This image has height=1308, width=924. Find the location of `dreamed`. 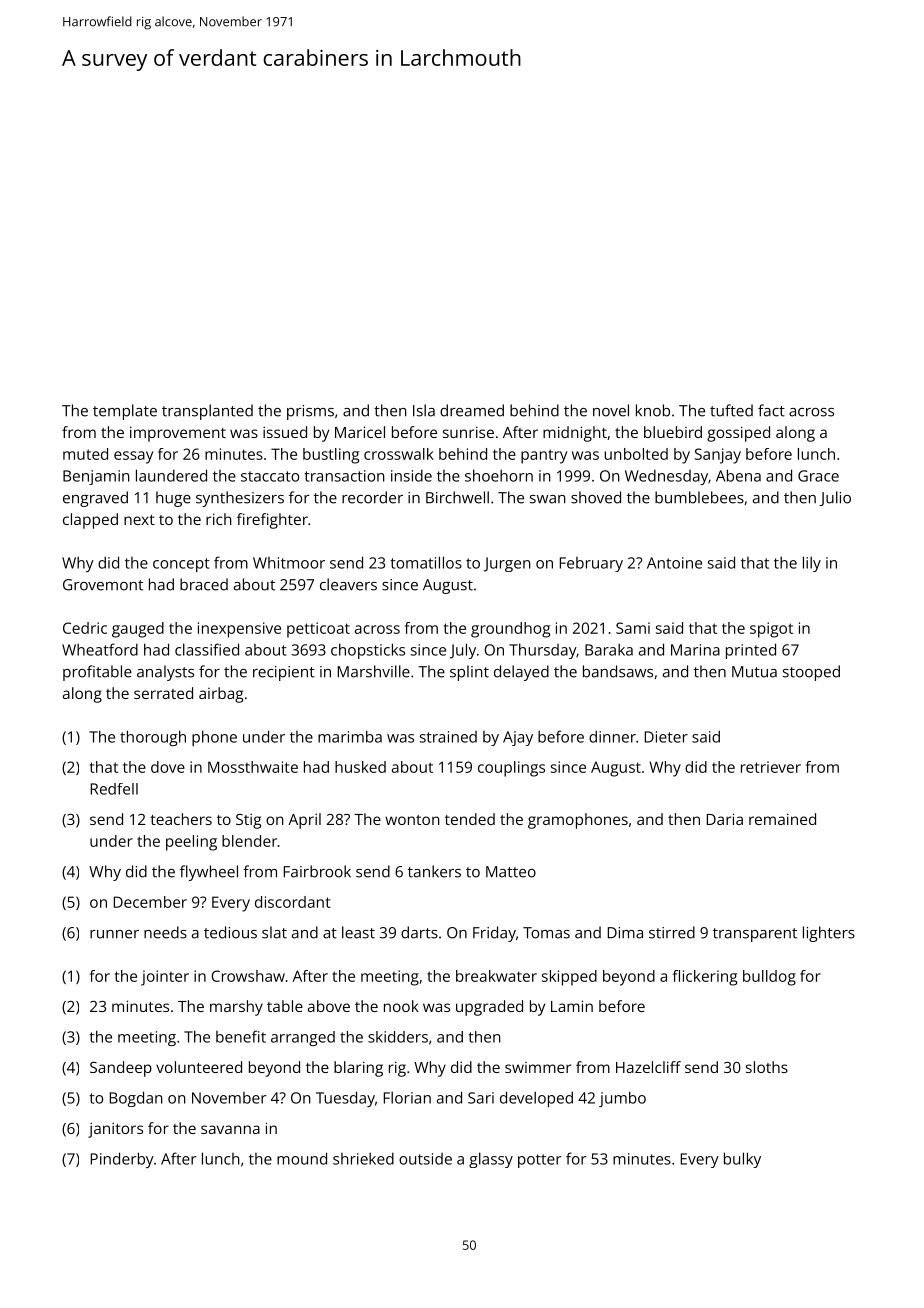

dreamed is located at coordinates (472, 410).
